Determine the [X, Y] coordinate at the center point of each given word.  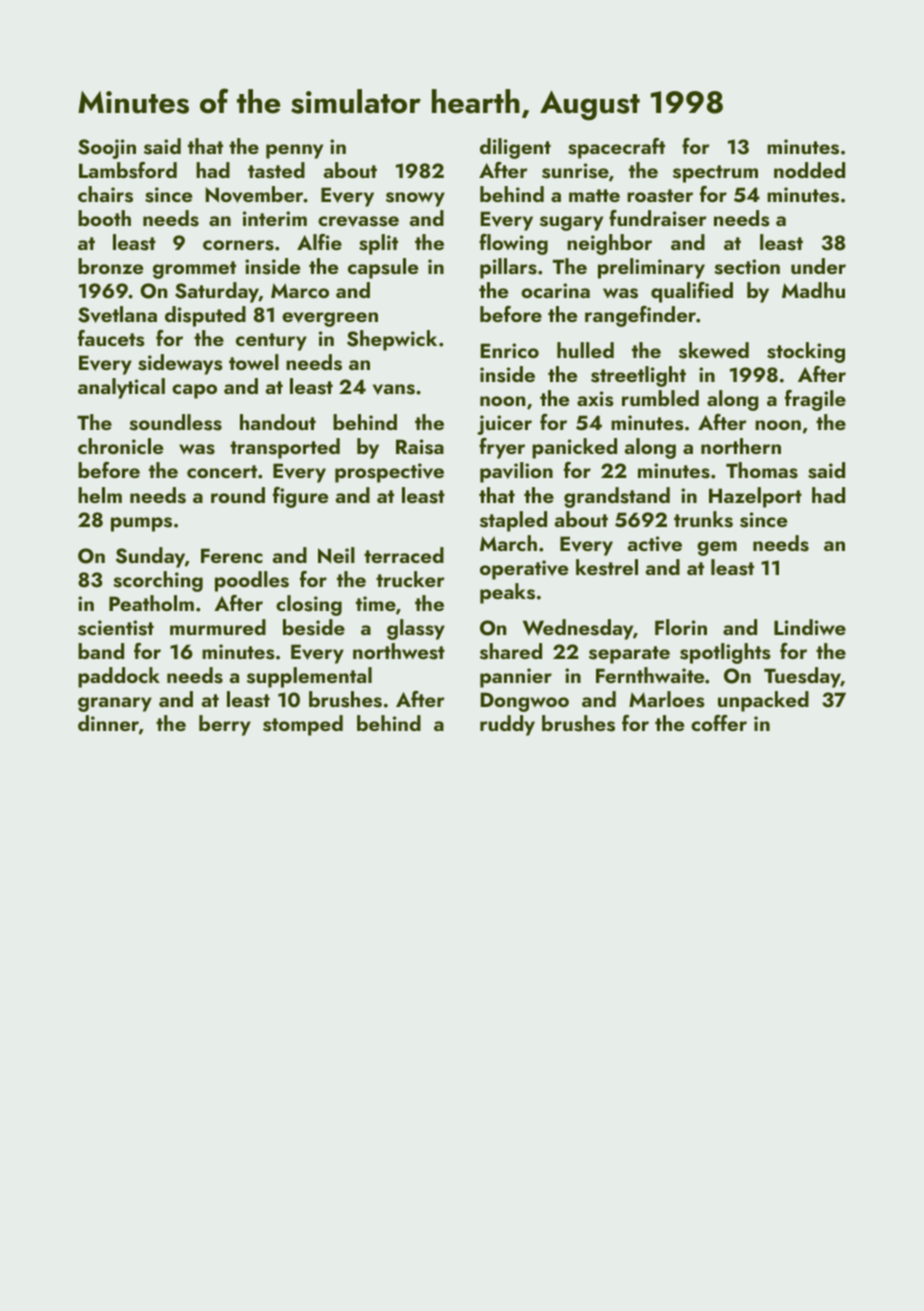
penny [294, 151]
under [818, 266]
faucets [111, 338]
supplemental [309, 677]
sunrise [575, 171]
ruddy [507, 725]
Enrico [510, 350]
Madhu [813, 290]
